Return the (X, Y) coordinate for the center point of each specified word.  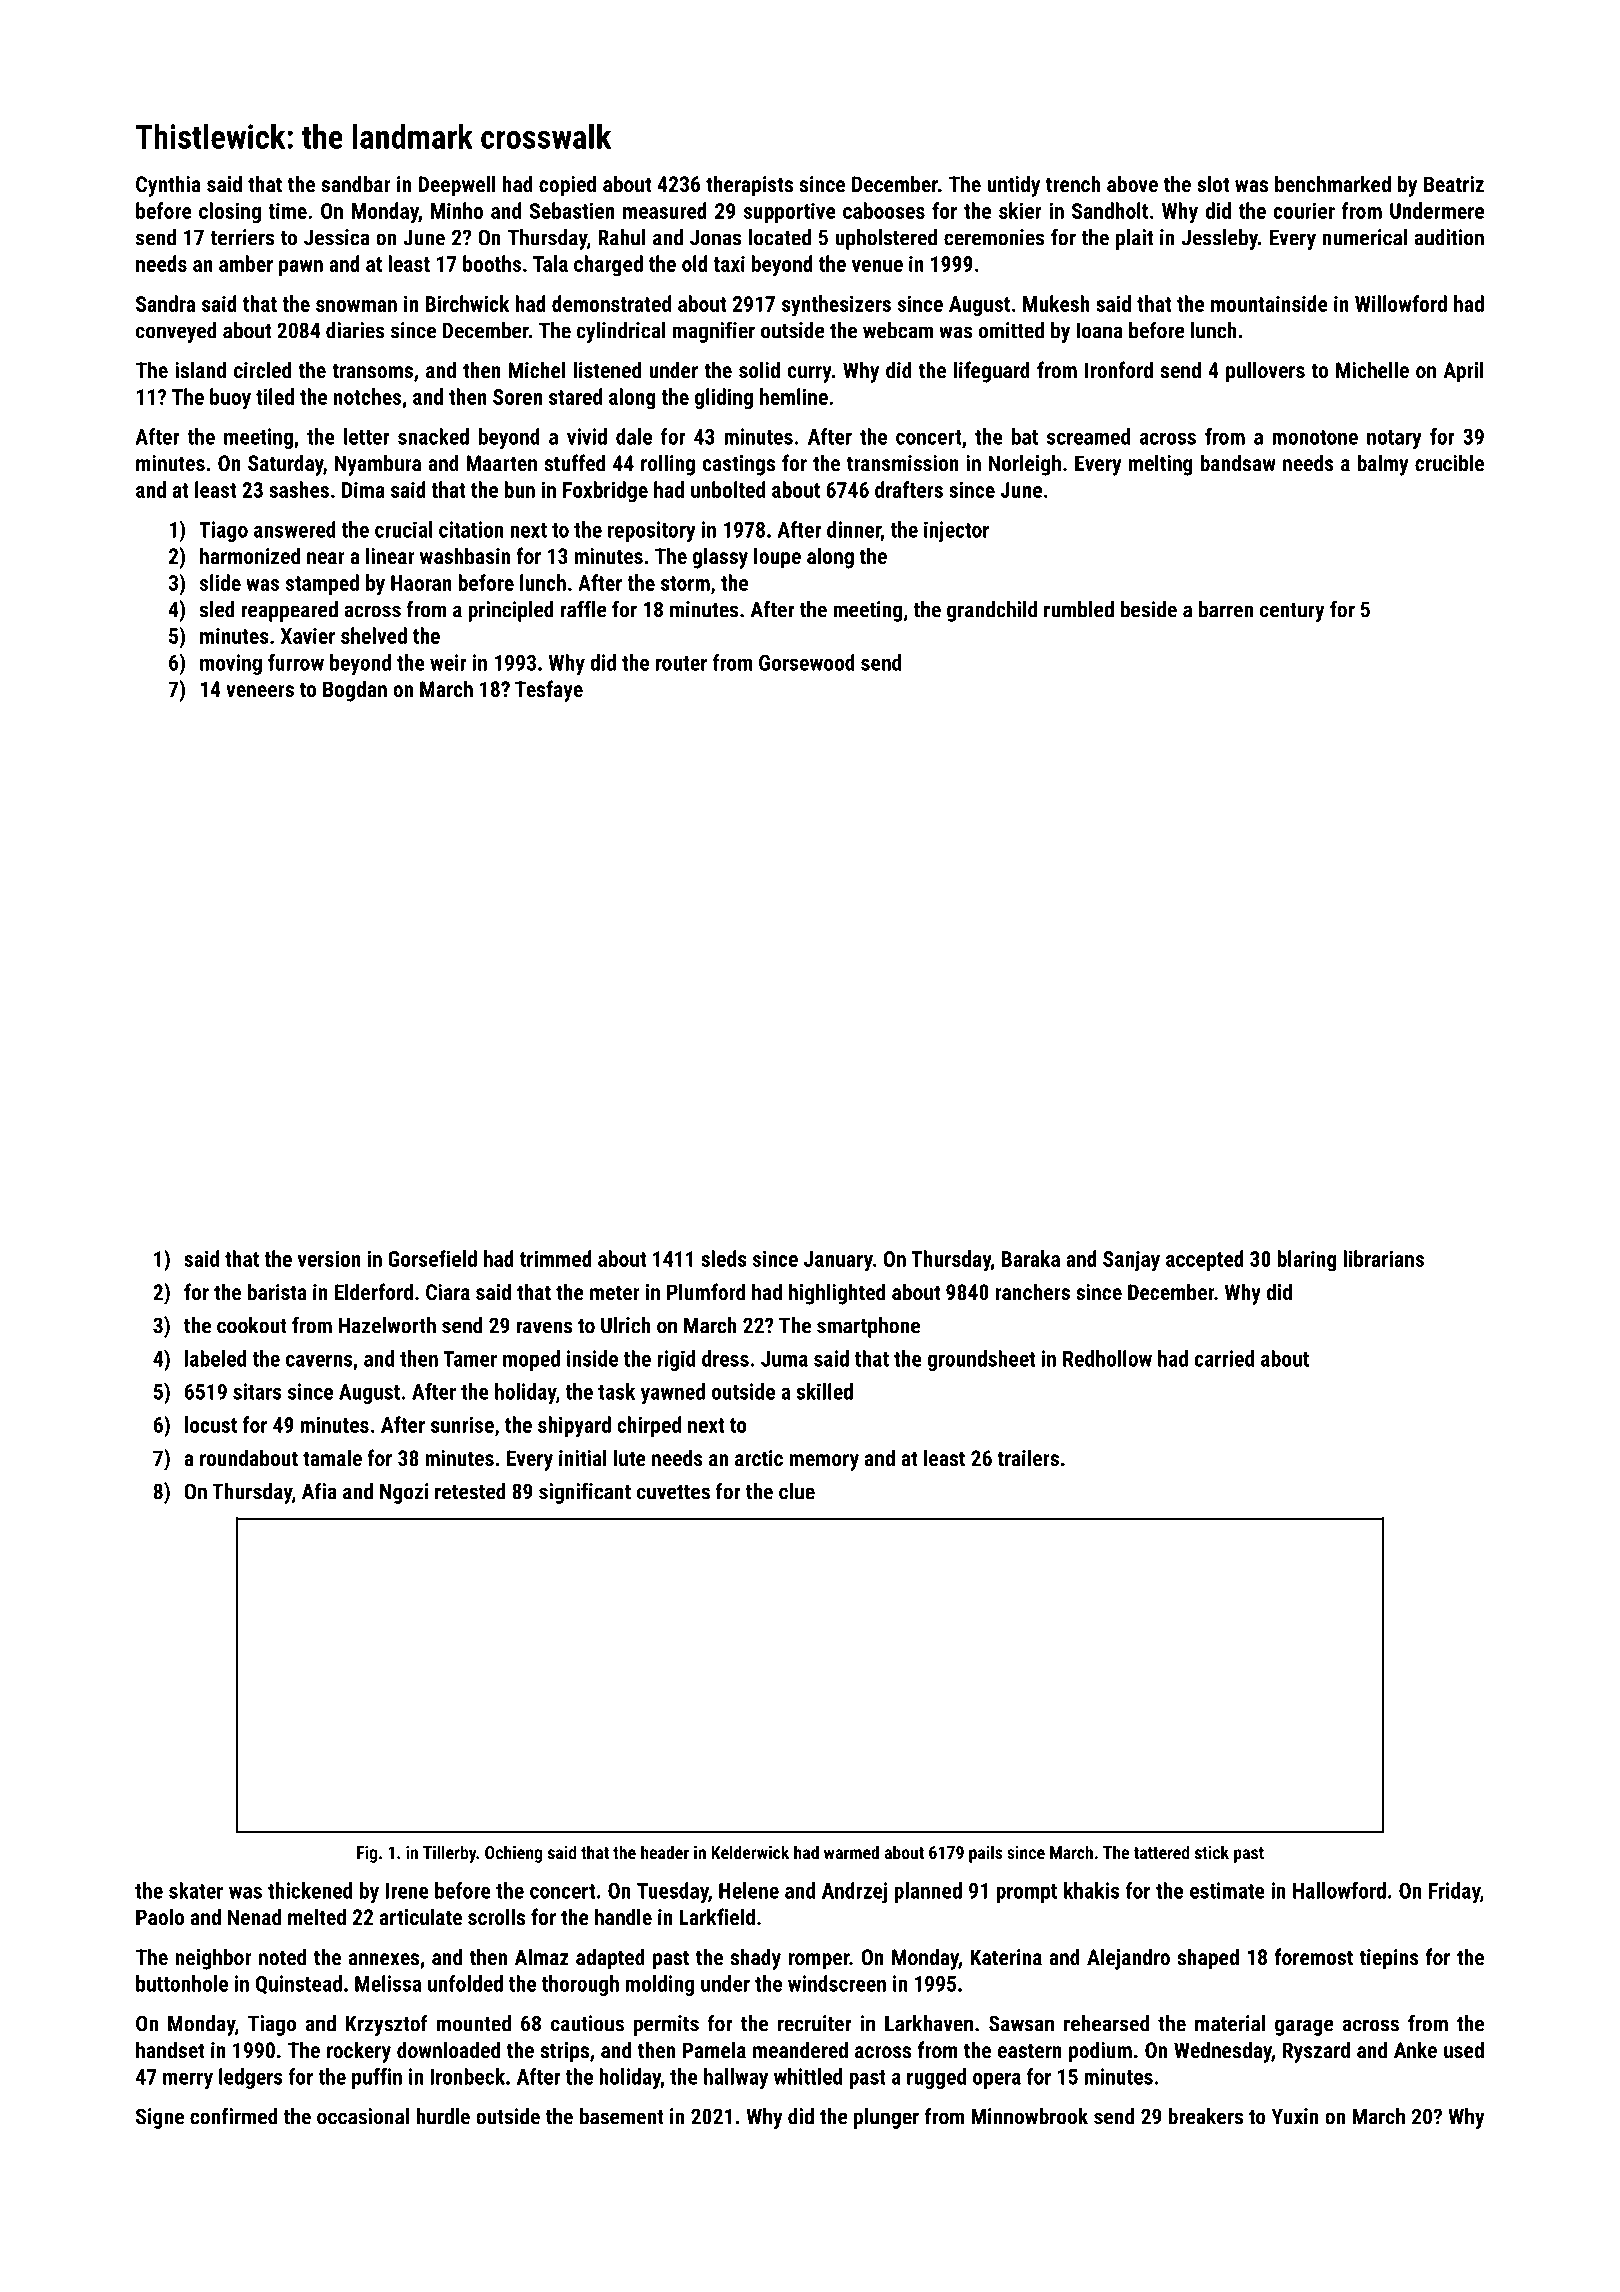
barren (1226, 609)
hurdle (443, 2116)
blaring (1307, 1261)
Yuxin (1295, 2116)
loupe (777, 558)
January (838, 1261)
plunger (886, 2118)
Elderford (373, 1291)
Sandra (165, 303)
